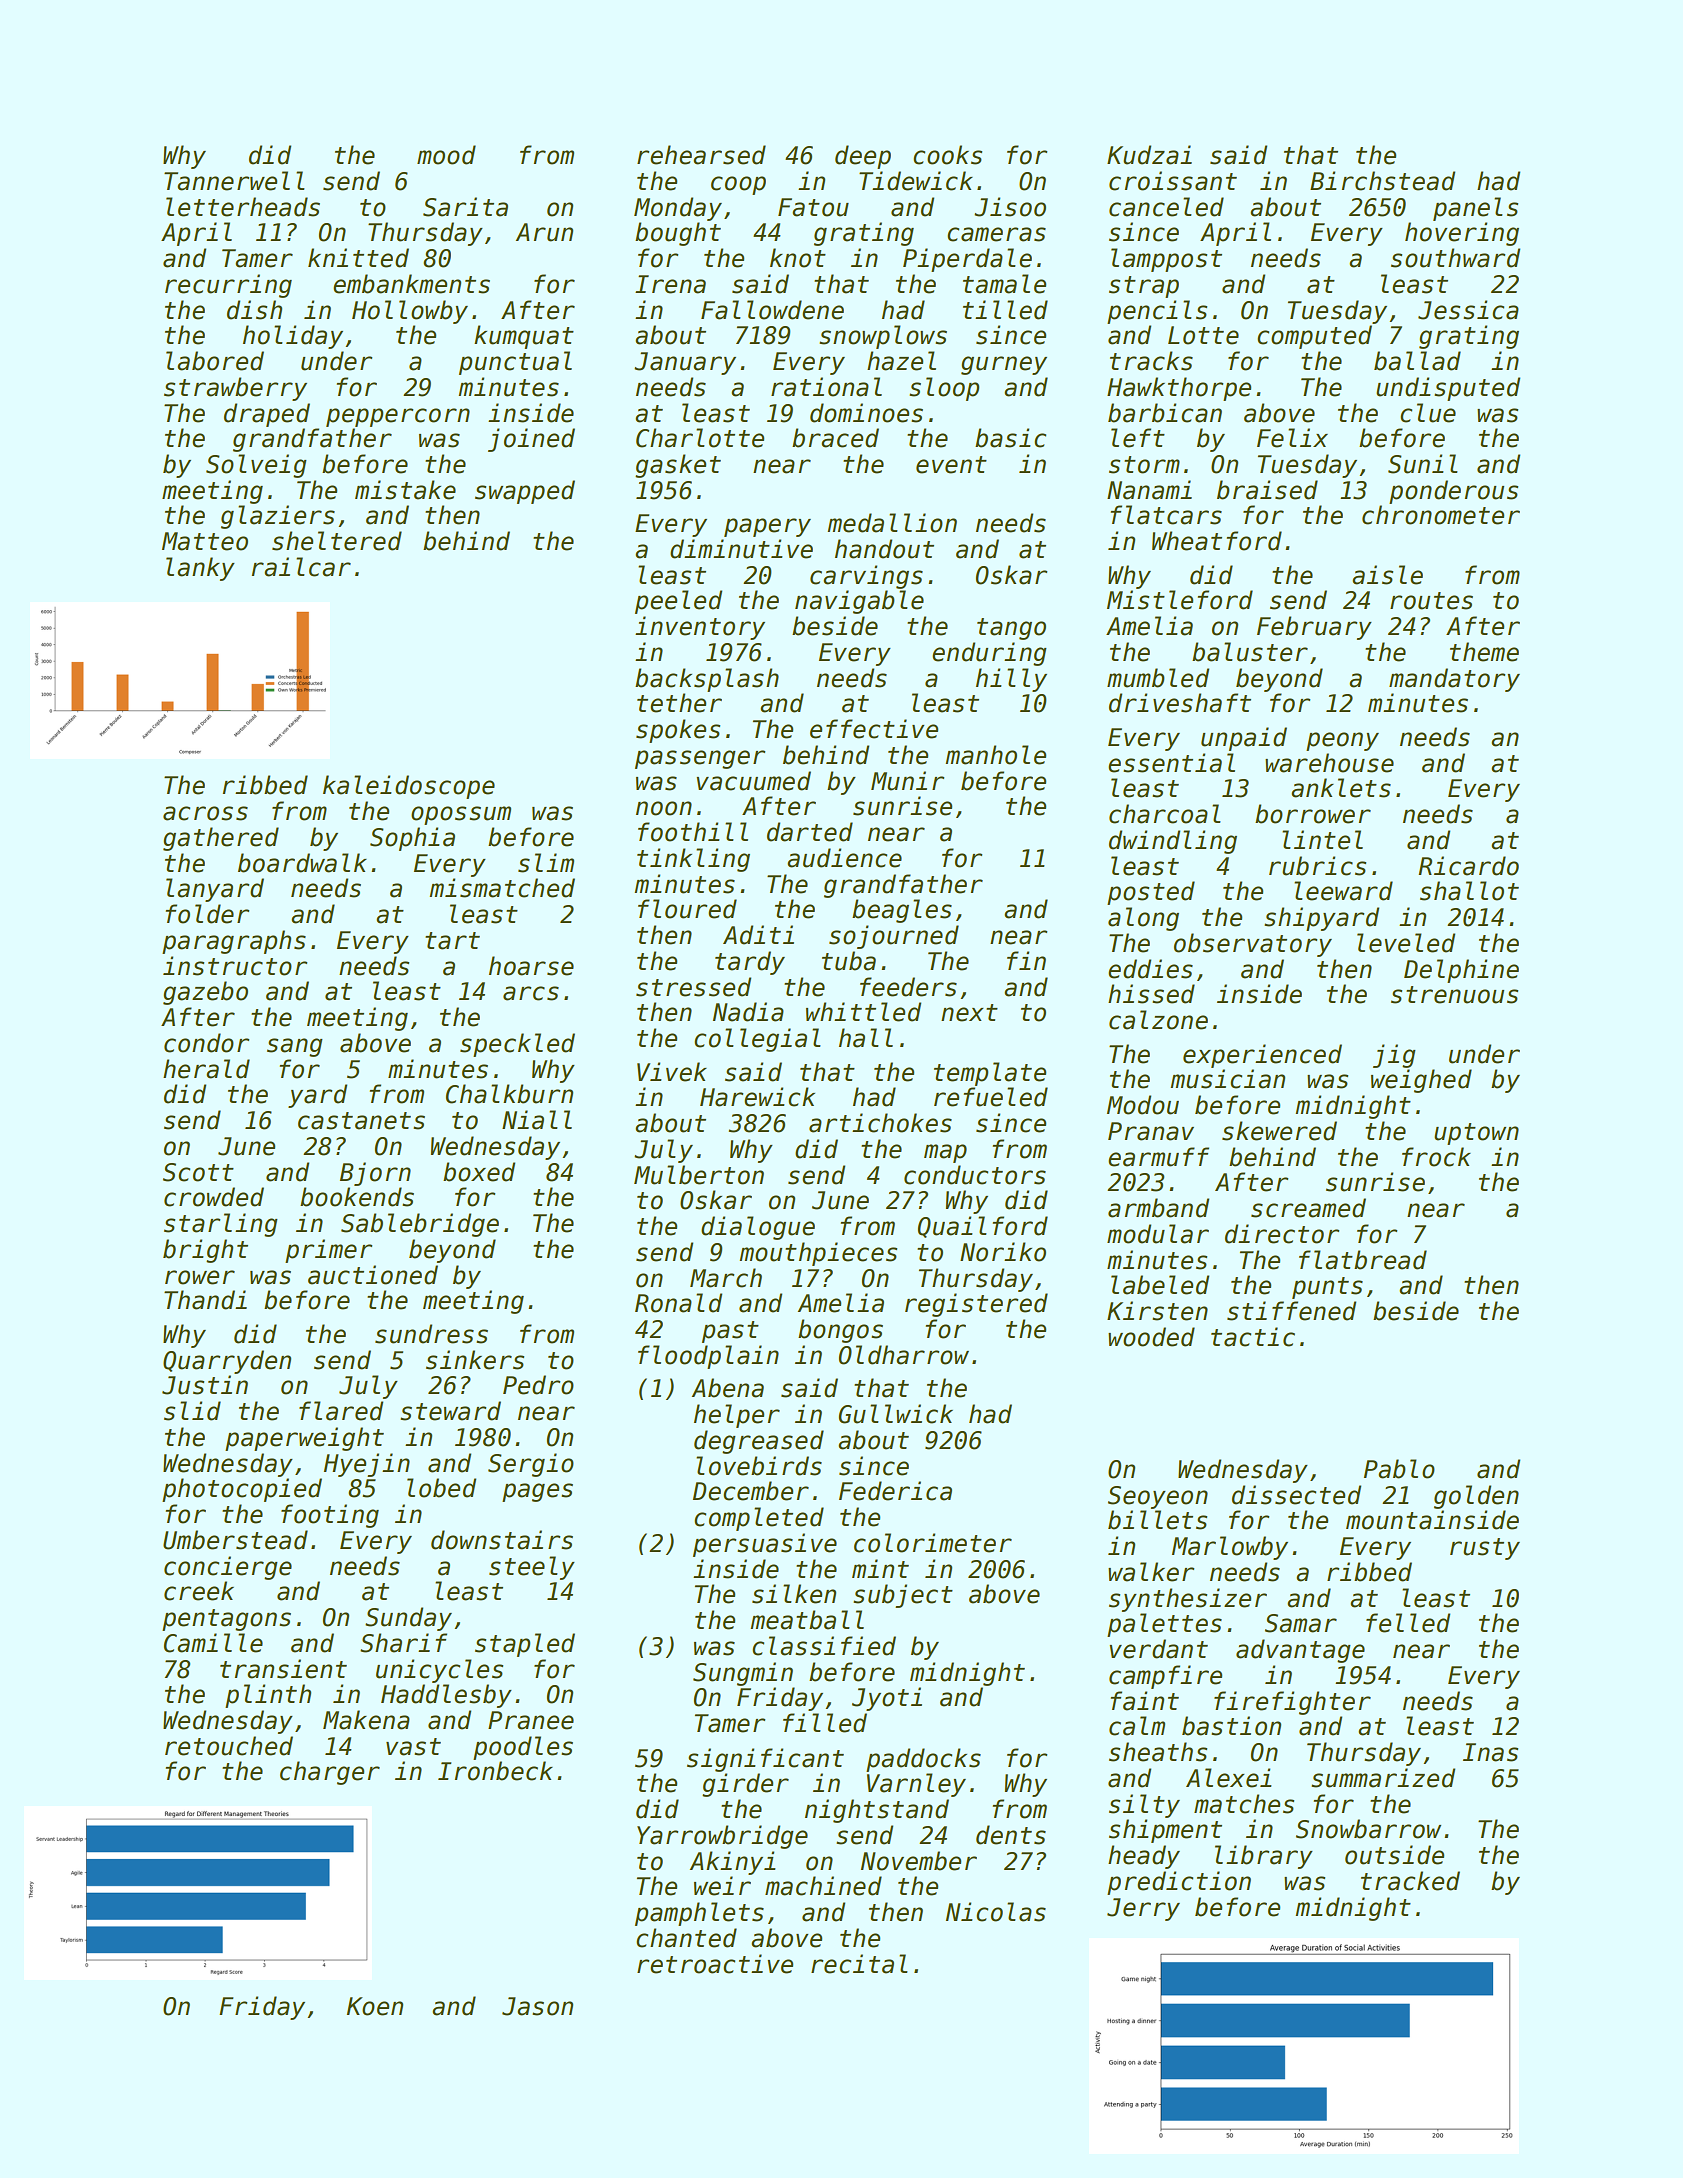 The image size is (1683, 2178). What do you see at coordinates (1342, 741) in the document?
I see `peony` at bounding box center [1342, 741].
